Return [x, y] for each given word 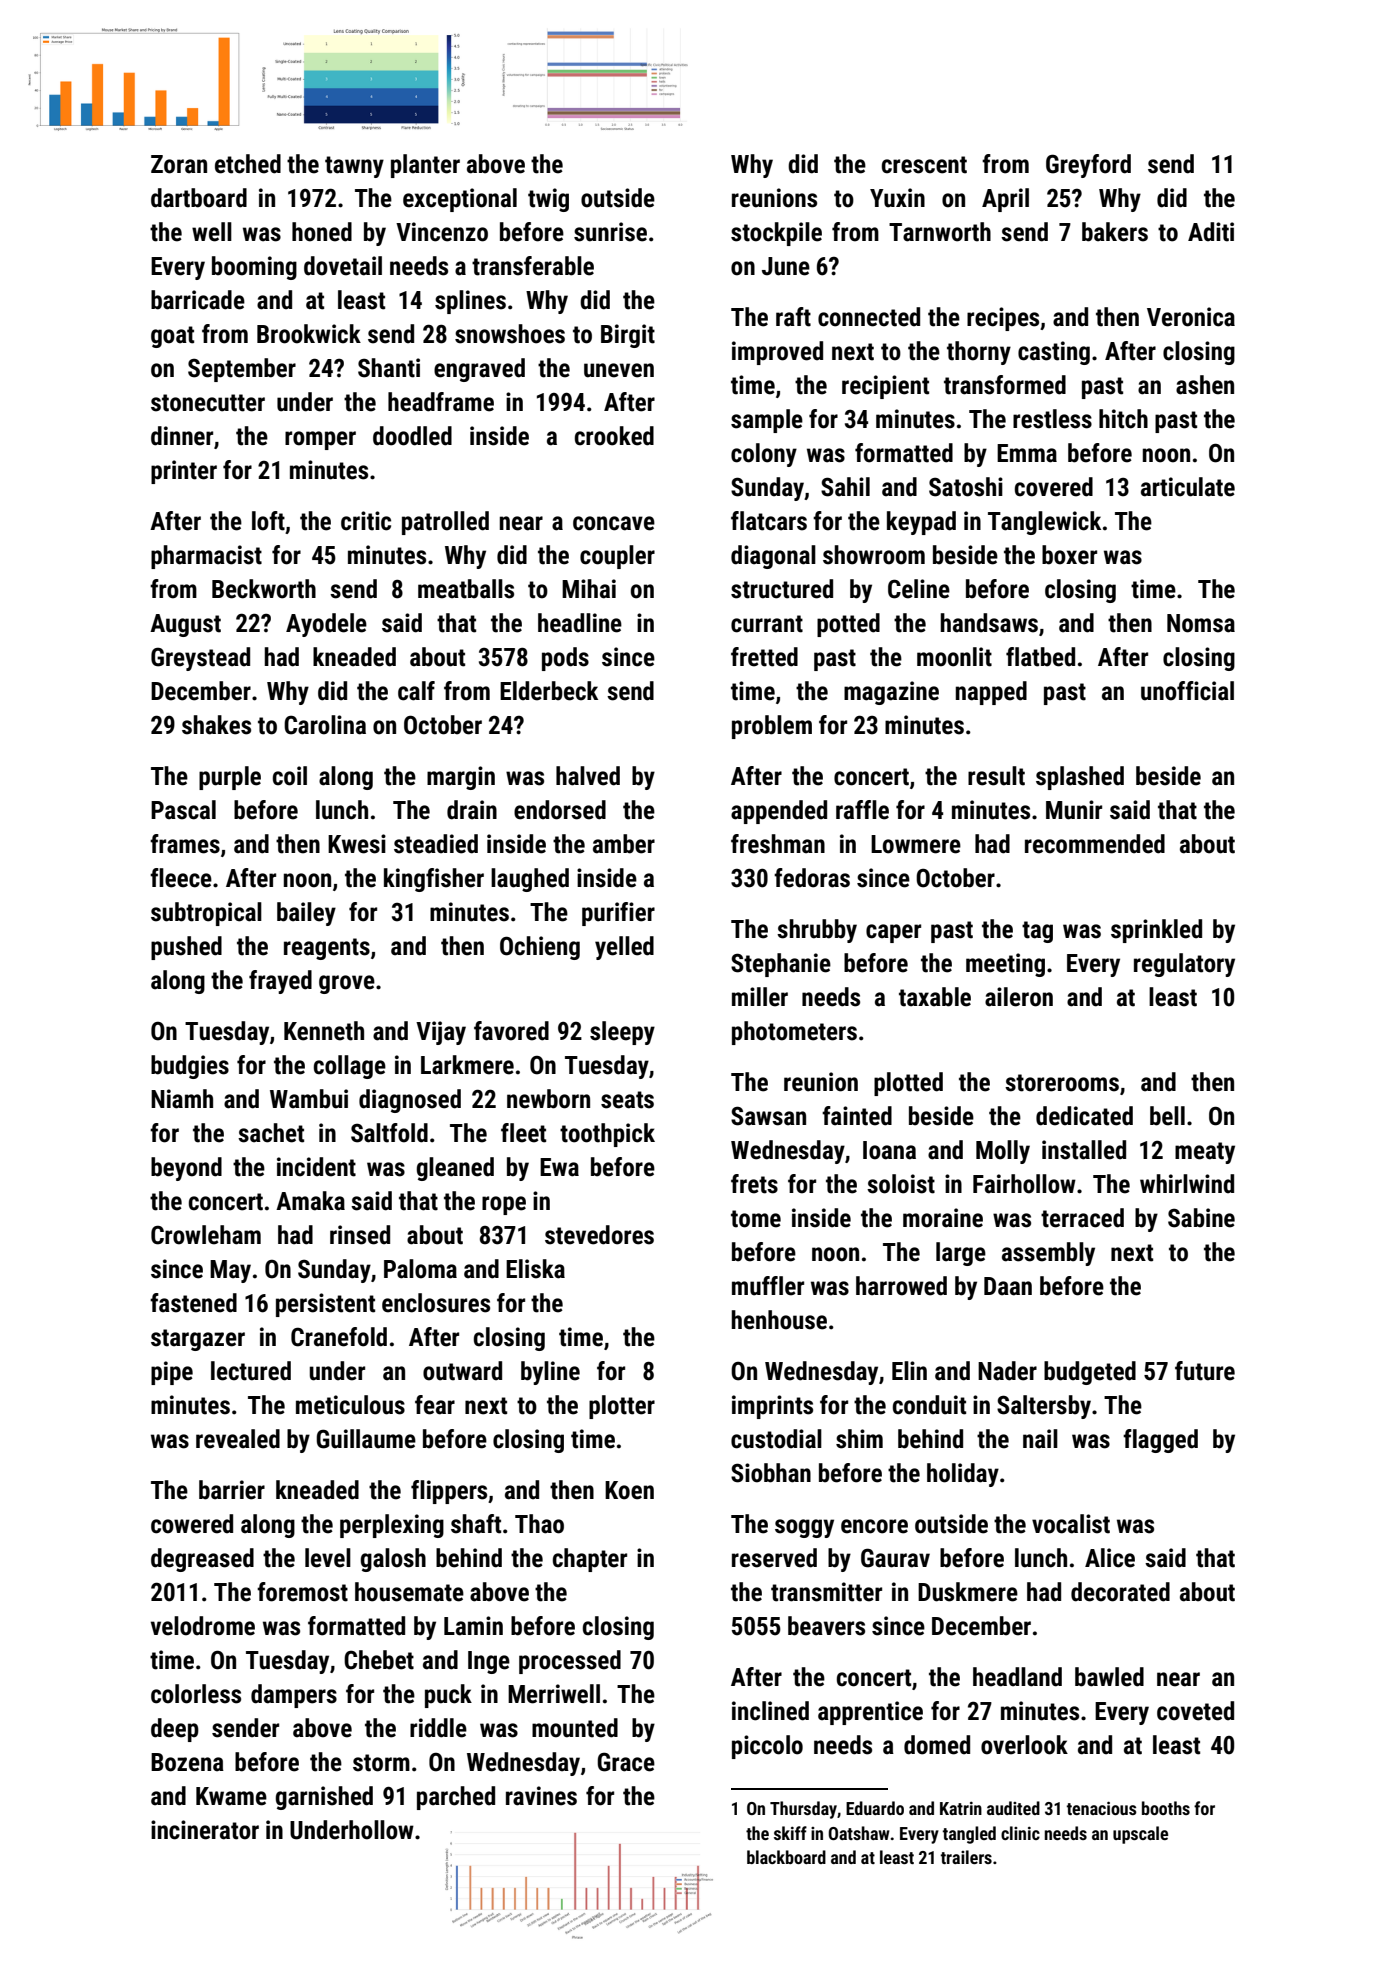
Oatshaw [859, 1833]
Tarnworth [940, 232]
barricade [198, 300]
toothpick [607, 1135]
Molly [1003, 1152]
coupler [617, 557]
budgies [190, 1067]
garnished [324, 1798]
